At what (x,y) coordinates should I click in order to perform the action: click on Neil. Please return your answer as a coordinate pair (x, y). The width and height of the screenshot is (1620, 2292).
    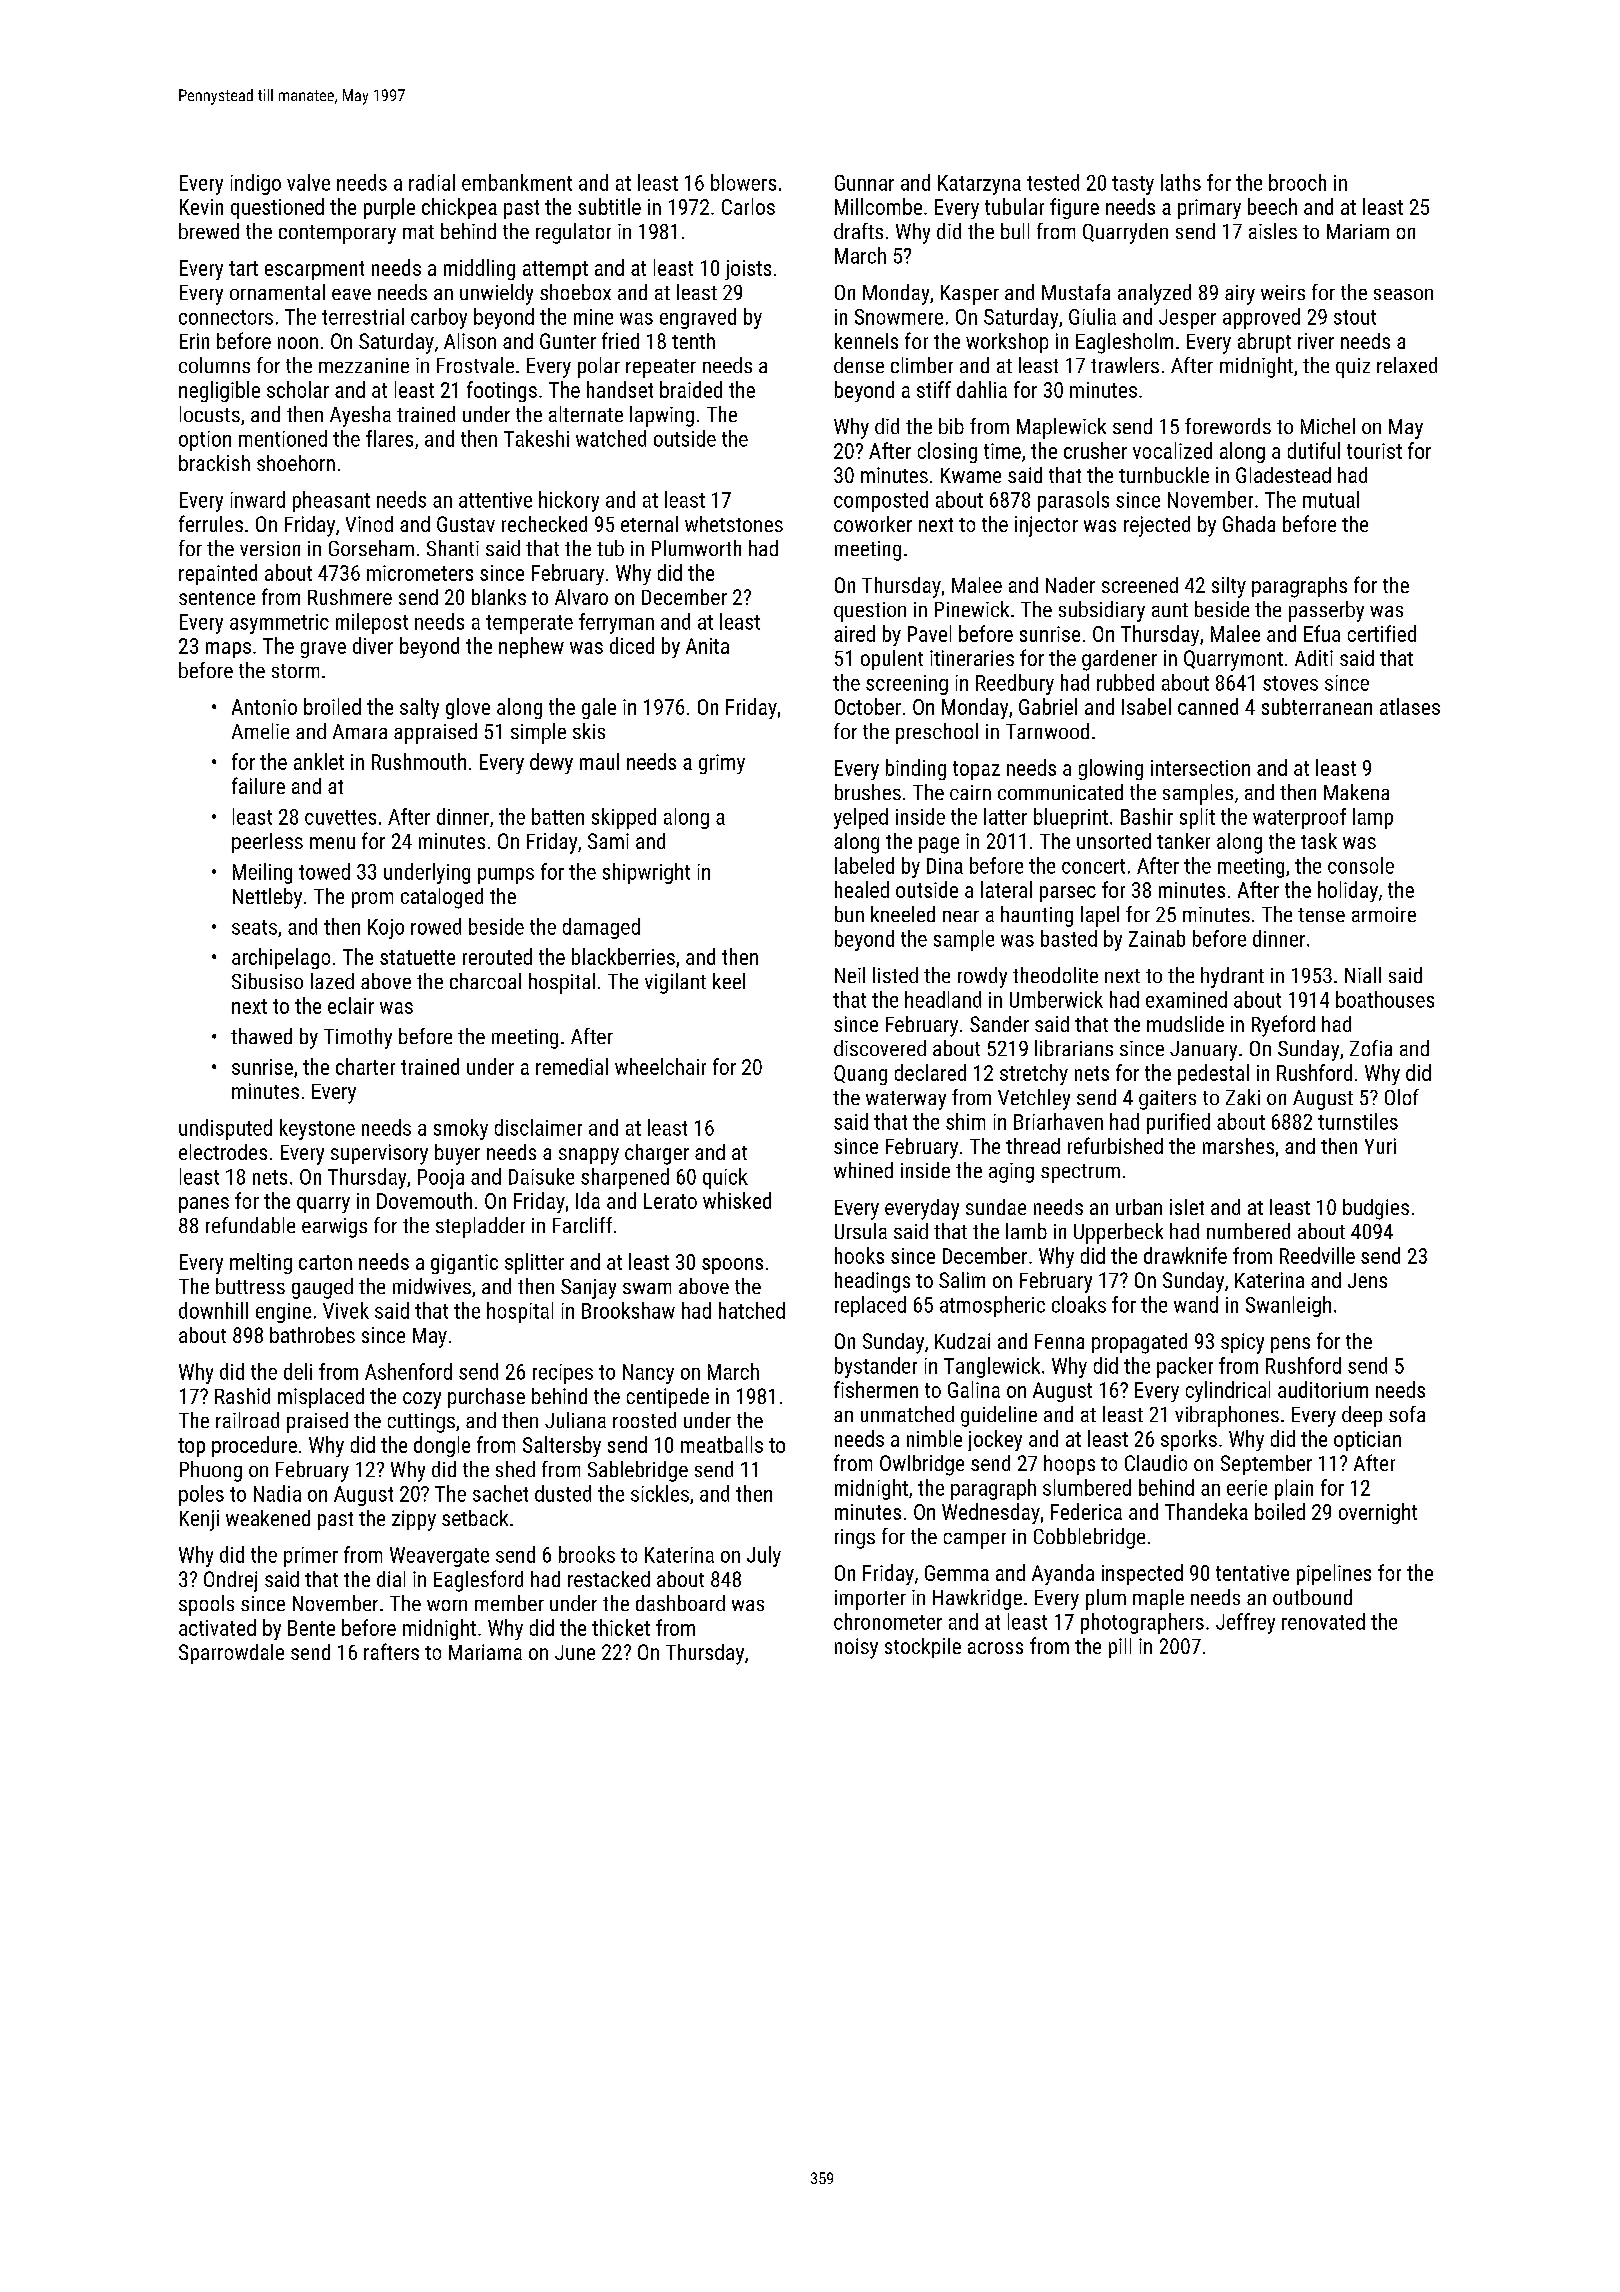
    Looking at the image, I should click on (850, 975).
